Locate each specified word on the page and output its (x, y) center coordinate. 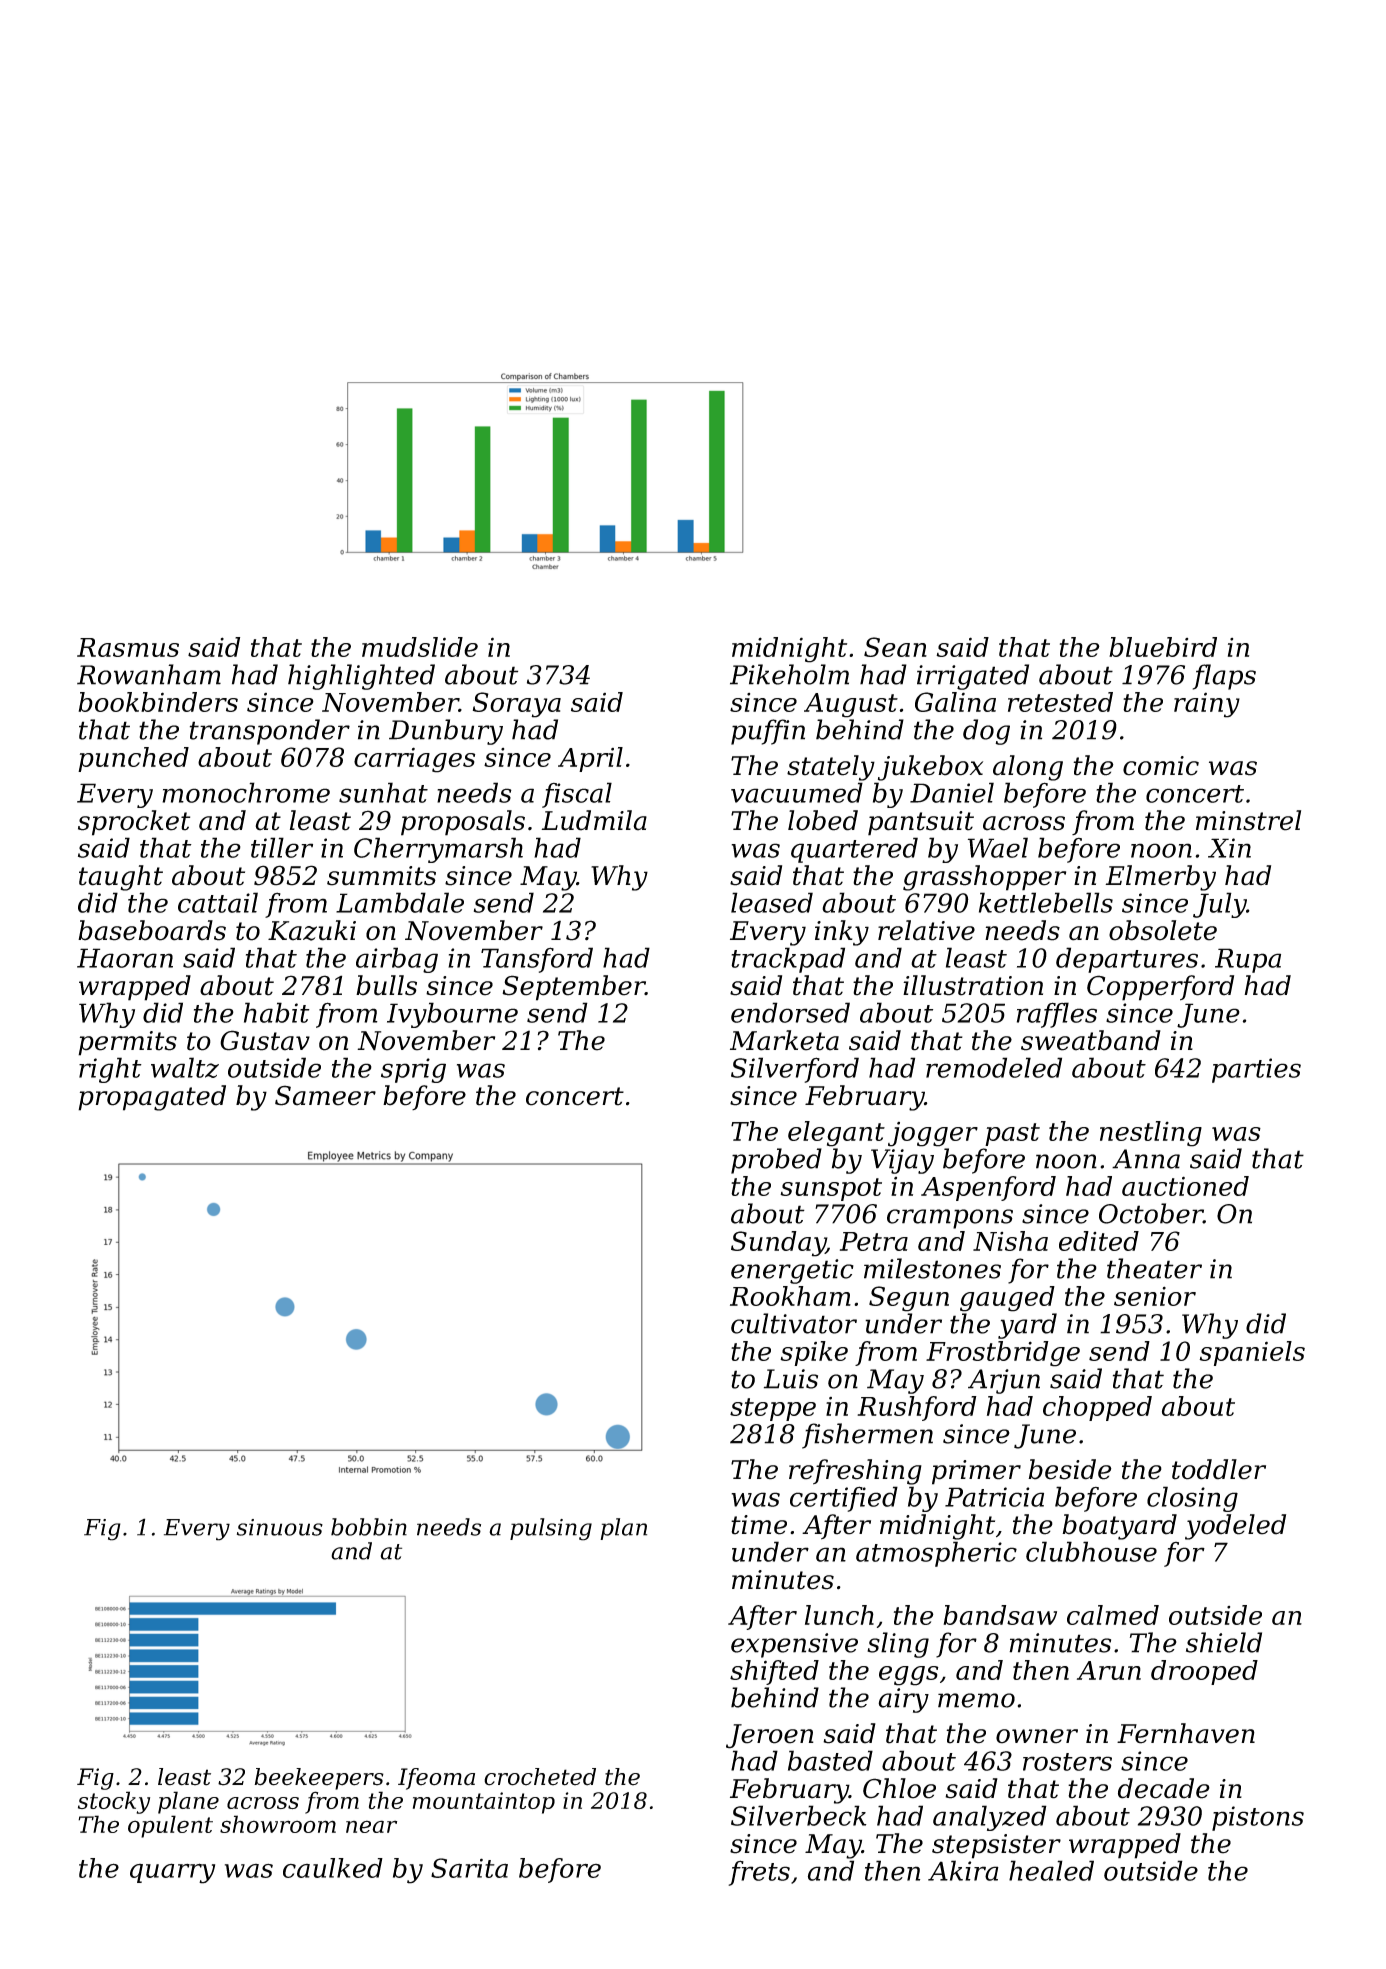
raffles (1057, 1015)
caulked (333, 1868)
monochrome (246, 792)
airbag (397, 960)
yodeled (1235, 1527)
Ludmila (594, 820)
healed (1051, 1870)
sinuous (280, 1527)
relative (926, 930)
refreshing (855, 1472)
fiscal (577, 795)
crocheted (540, 1777)
